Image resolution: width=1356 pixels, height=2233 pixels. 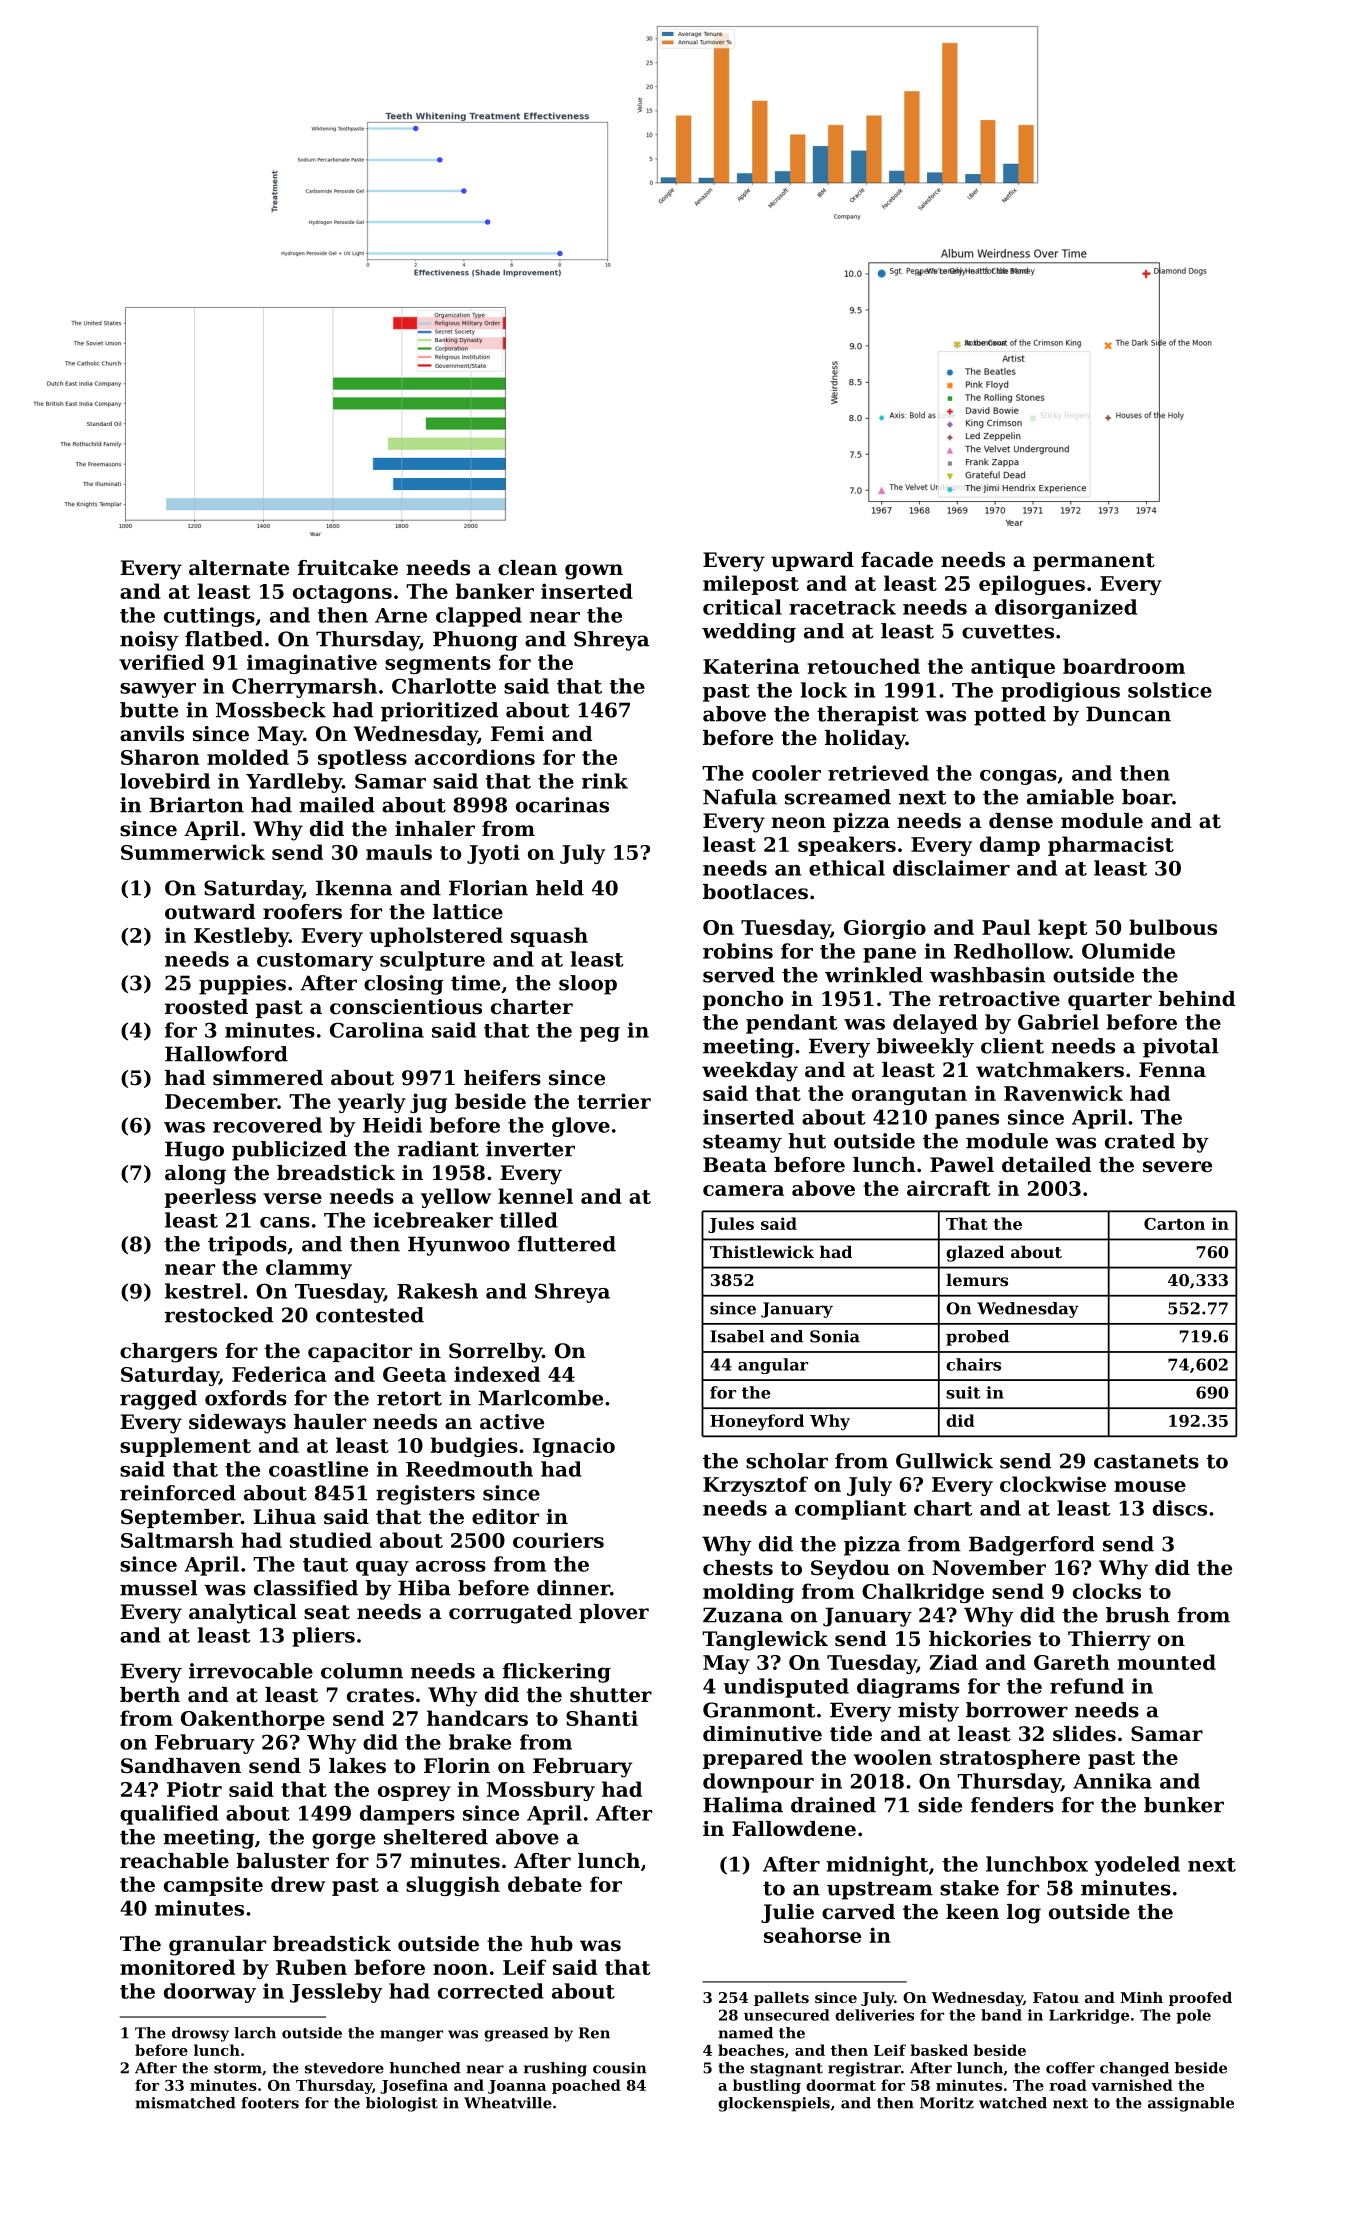 What do you see at coordinates (1006, 927) in the screenshot?
I see `Paul` at bounding box center [1006, 927].
